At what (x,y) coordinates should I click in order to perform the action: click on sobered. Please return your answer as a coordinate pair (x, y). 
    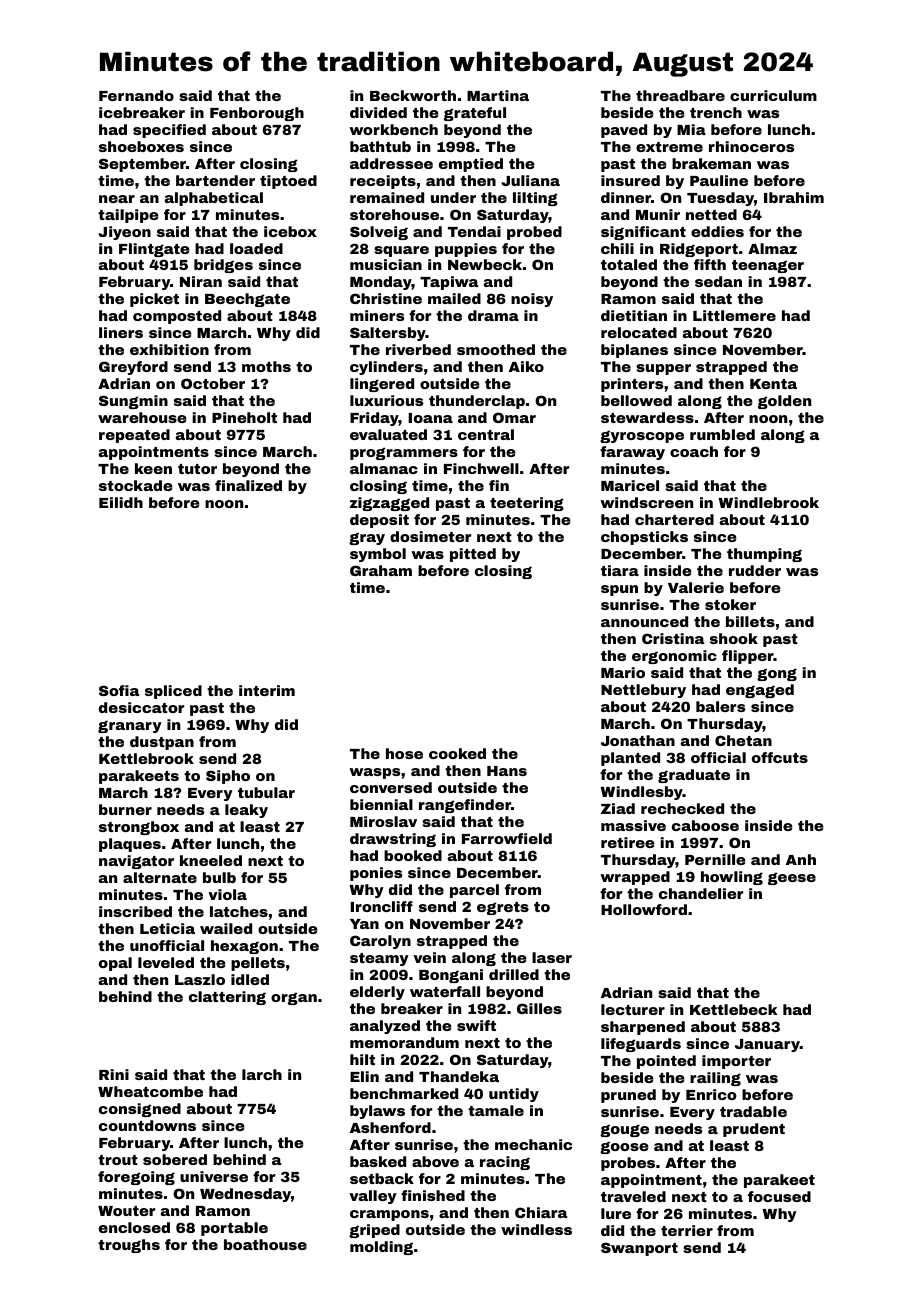
    Looking at the image, I should click on (175, 1159).
